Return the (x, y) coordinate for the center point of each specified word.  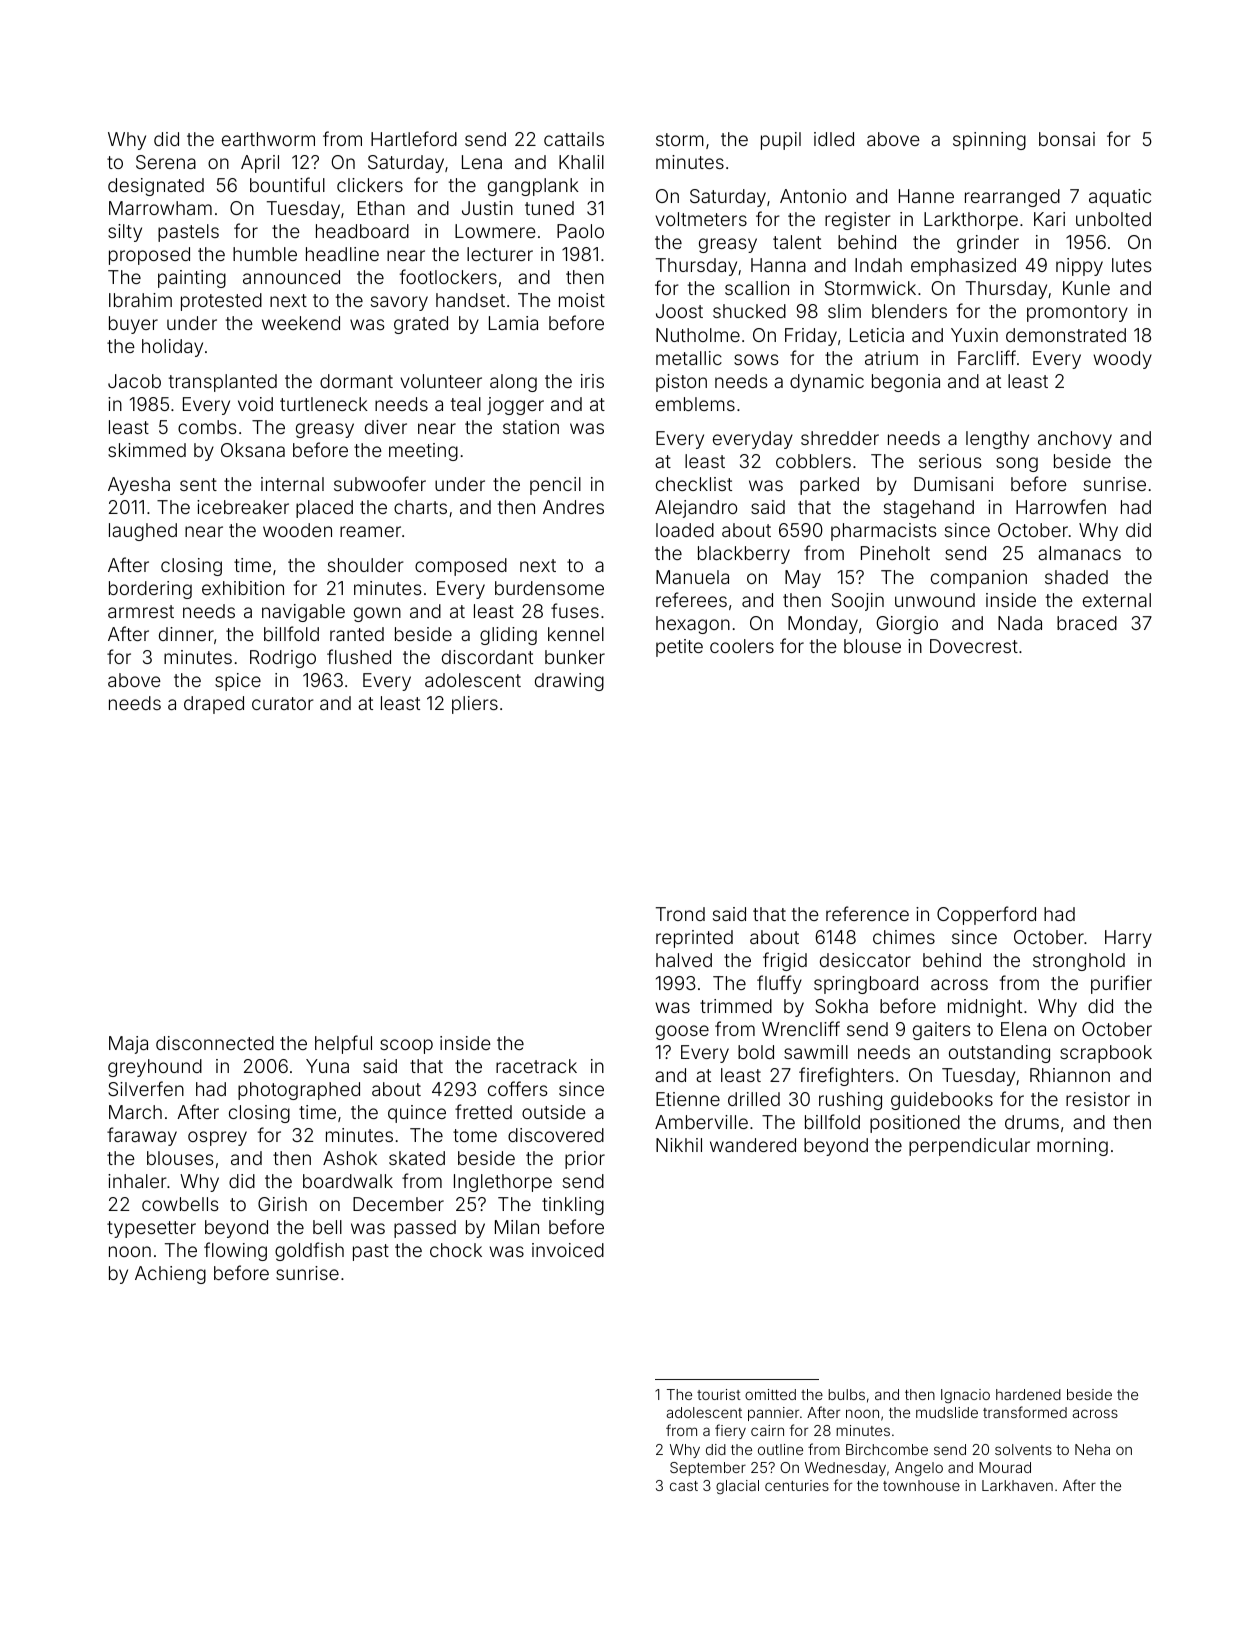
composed (461, 567)
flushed (359, 656)
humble (265, 254)
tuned (549, 208)
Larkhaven (1017, 1485)
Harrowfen (1061, 506)
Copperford (986, 915)
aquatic (1120, 198)
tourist (719, 1394)
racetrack (536, 1066)
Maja (128, 1045)
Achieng (170, 1275)
